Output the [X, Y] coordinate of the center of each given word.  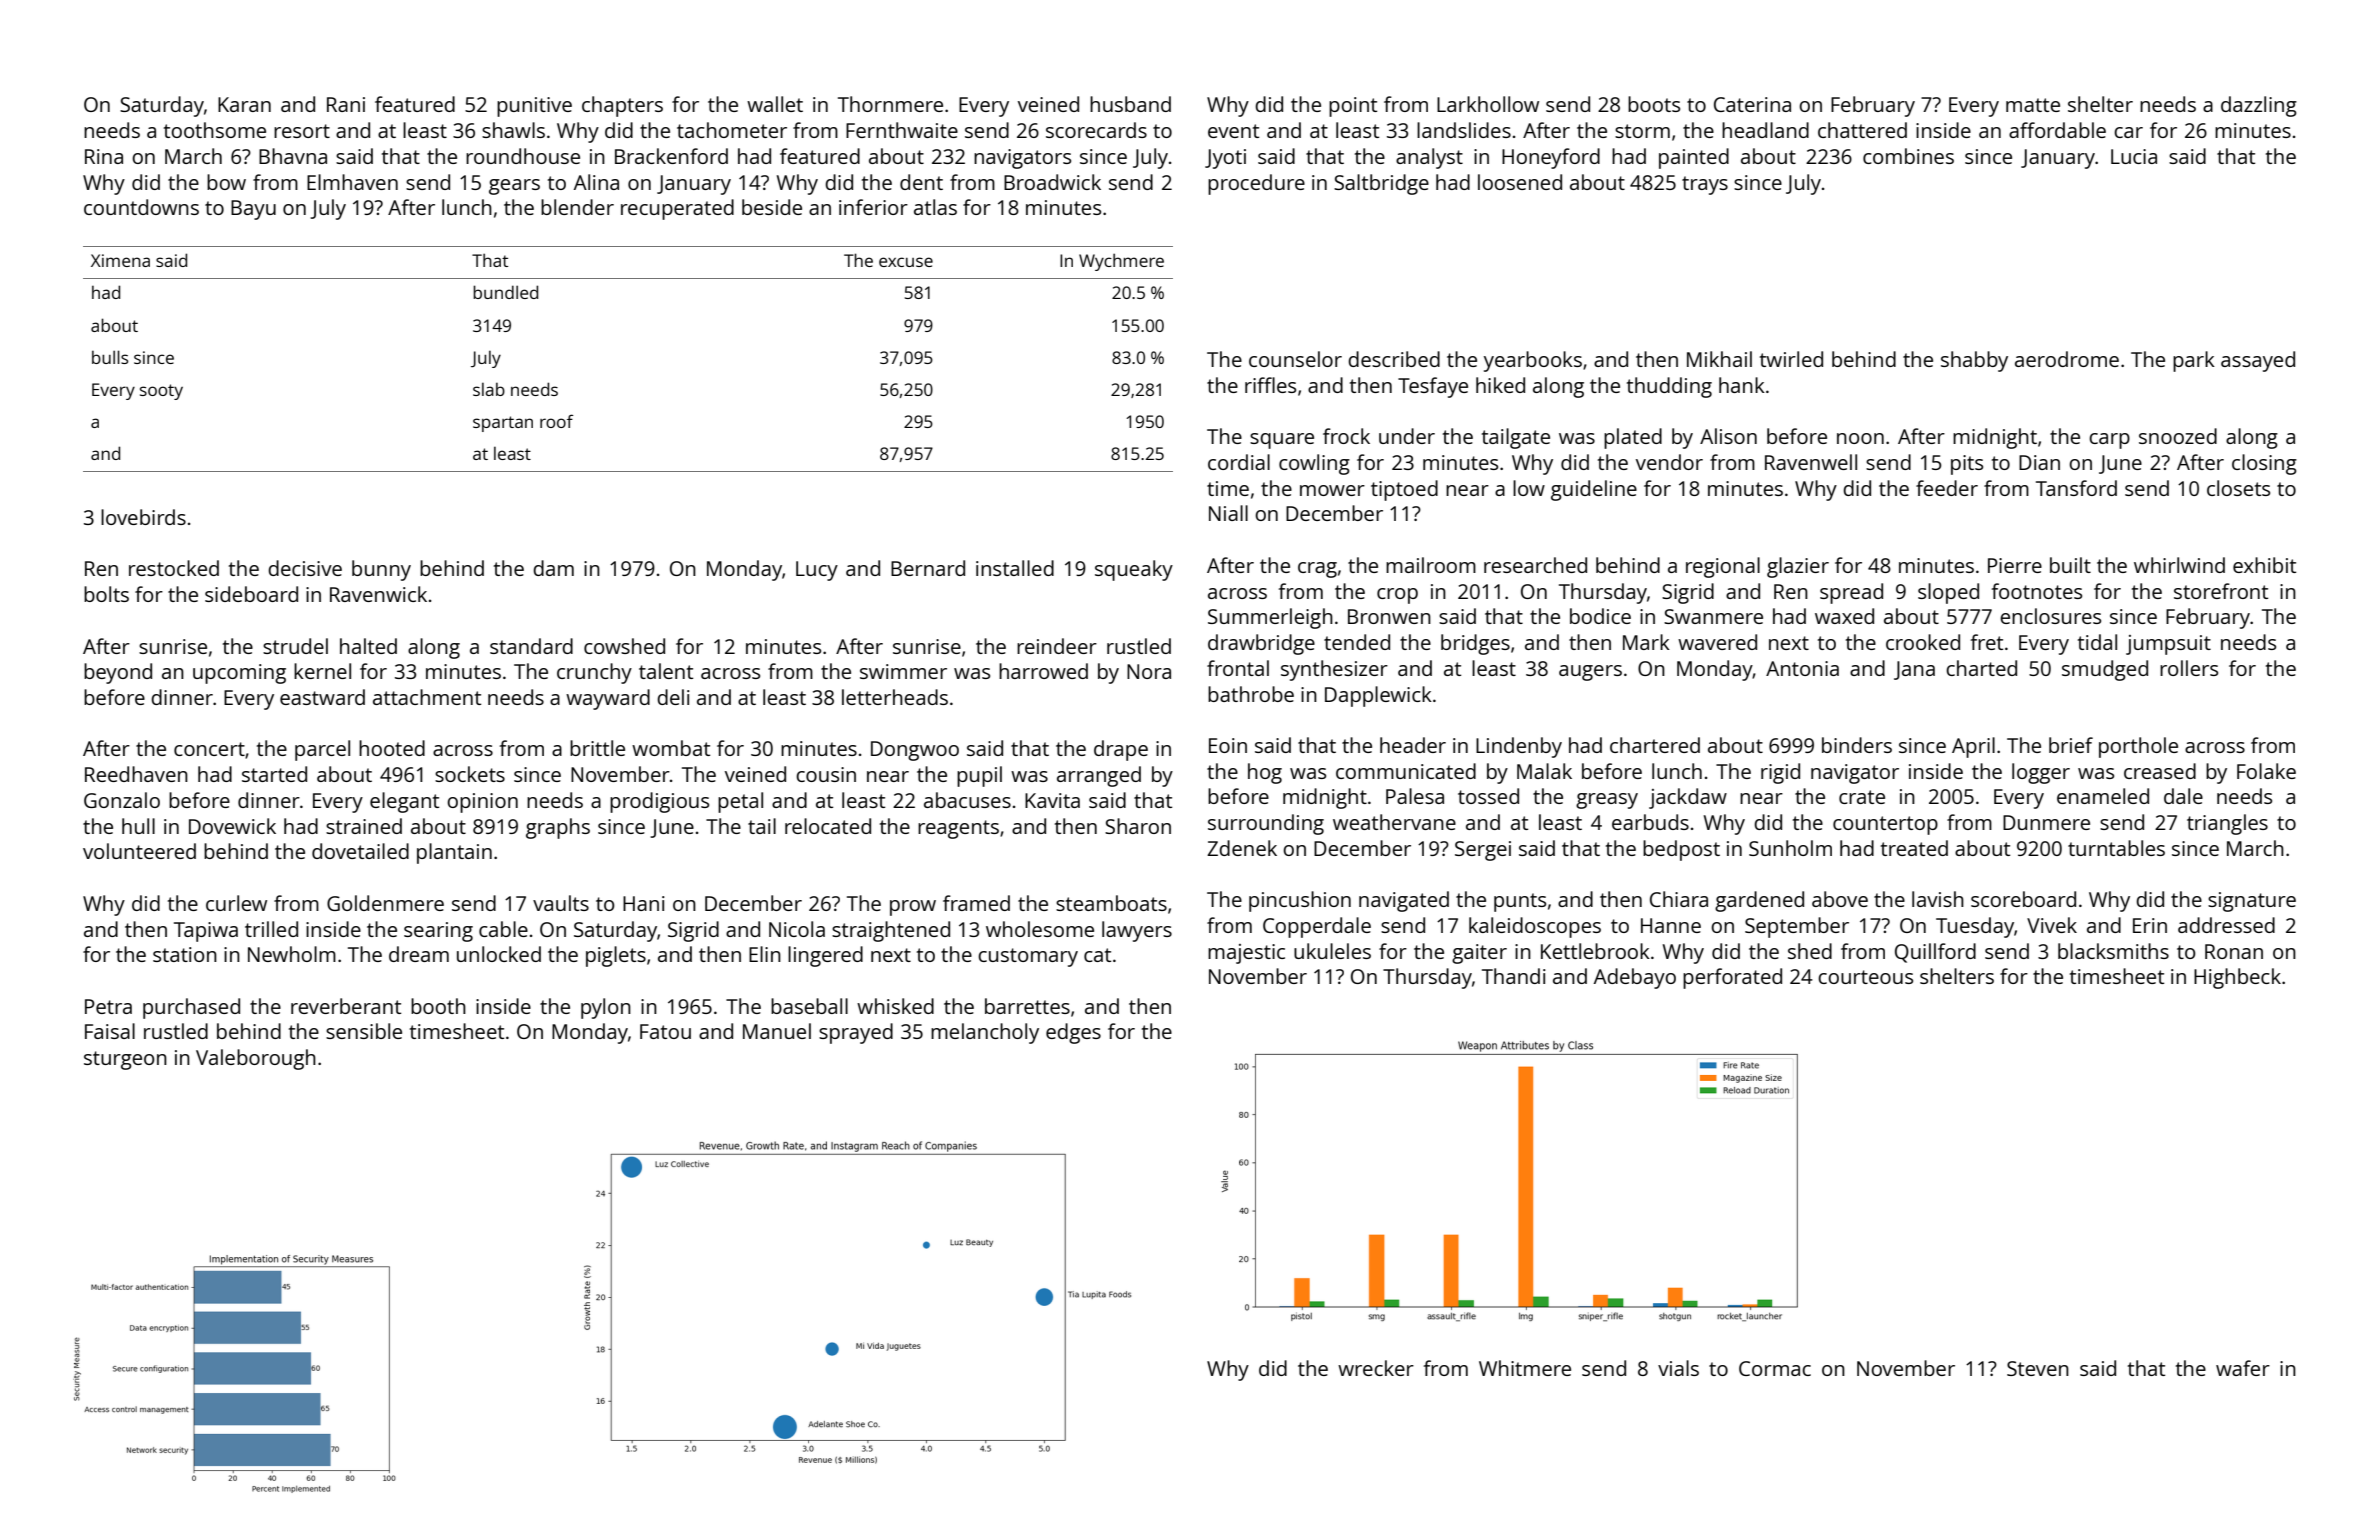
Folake [2266, 771]
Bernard [928, 568]
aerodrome [2067, 359]
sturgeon [125, 1060]
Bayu [253, 210]
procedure [1256, 184]
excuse [906, 262]
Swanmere [1713, 616]
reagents [958, 829]
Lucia [2134, 156]
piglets [616, 956]
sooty [161, 392]
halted [368, 646]
